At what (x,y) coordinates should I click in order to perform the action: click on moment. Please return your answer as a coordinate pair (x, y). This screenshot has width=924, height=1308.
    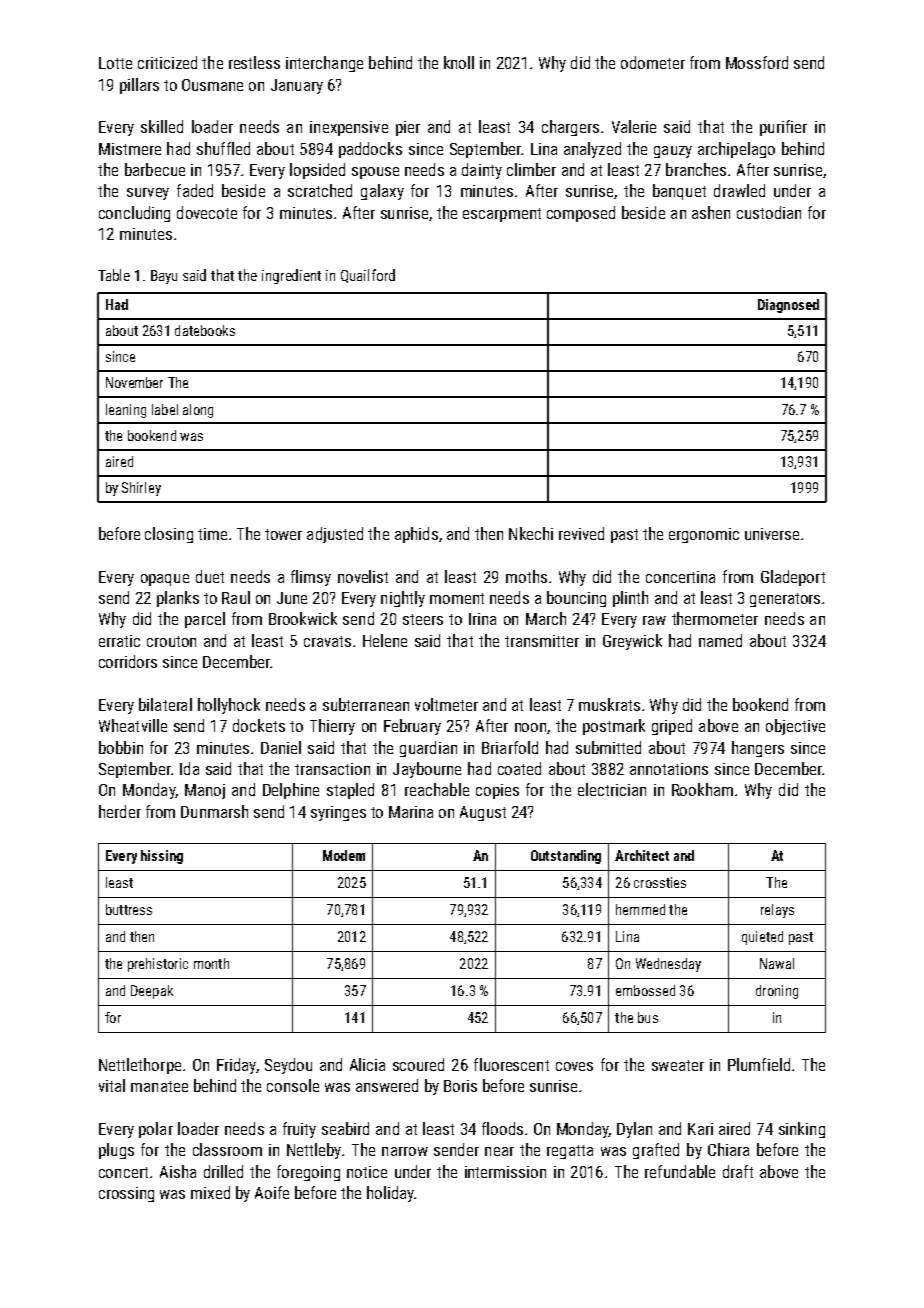
    Looking at the image, I should click on (457, 598).
